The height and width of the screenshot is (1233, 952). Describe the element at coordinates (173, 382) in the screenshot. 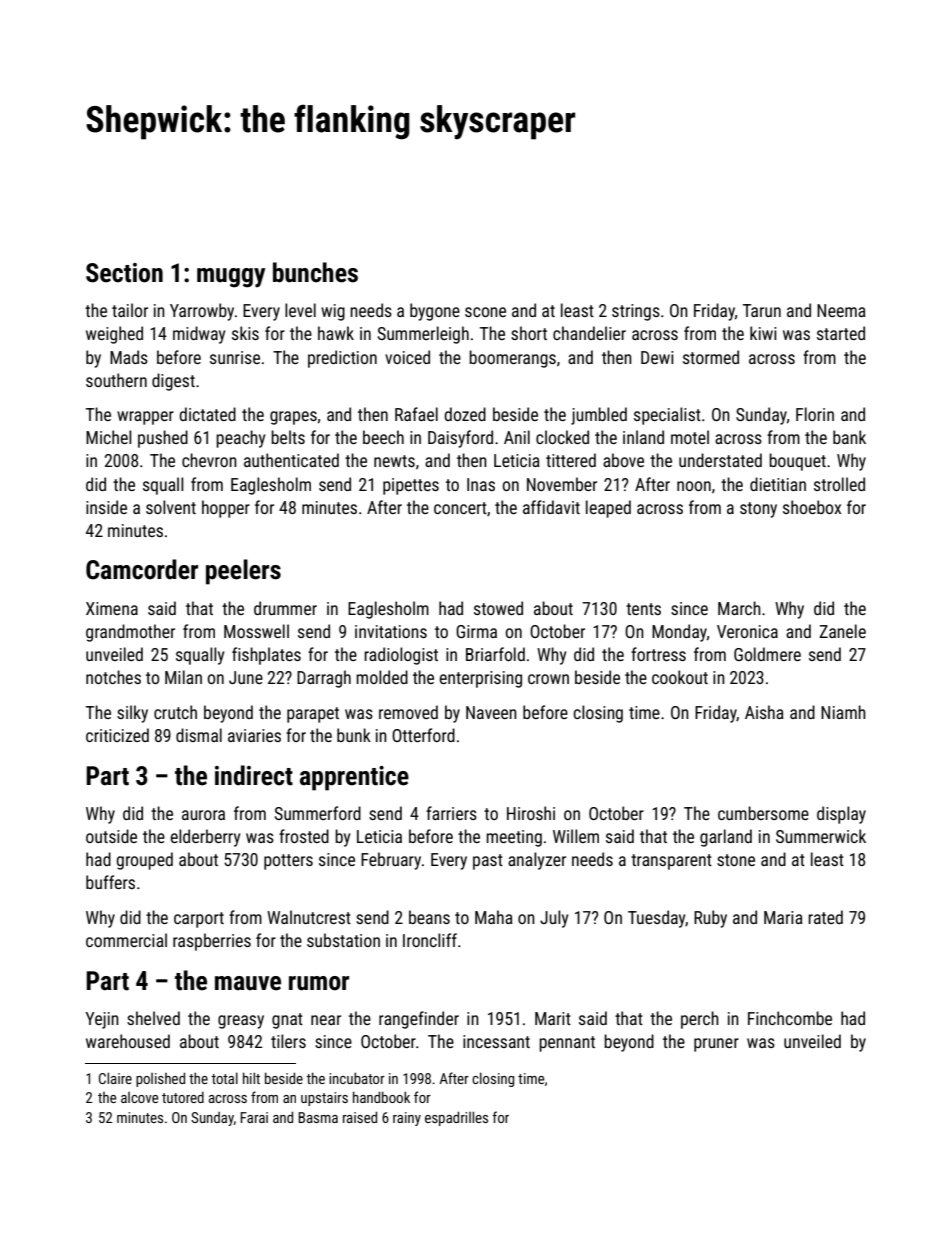

I see `digest` at that location.
